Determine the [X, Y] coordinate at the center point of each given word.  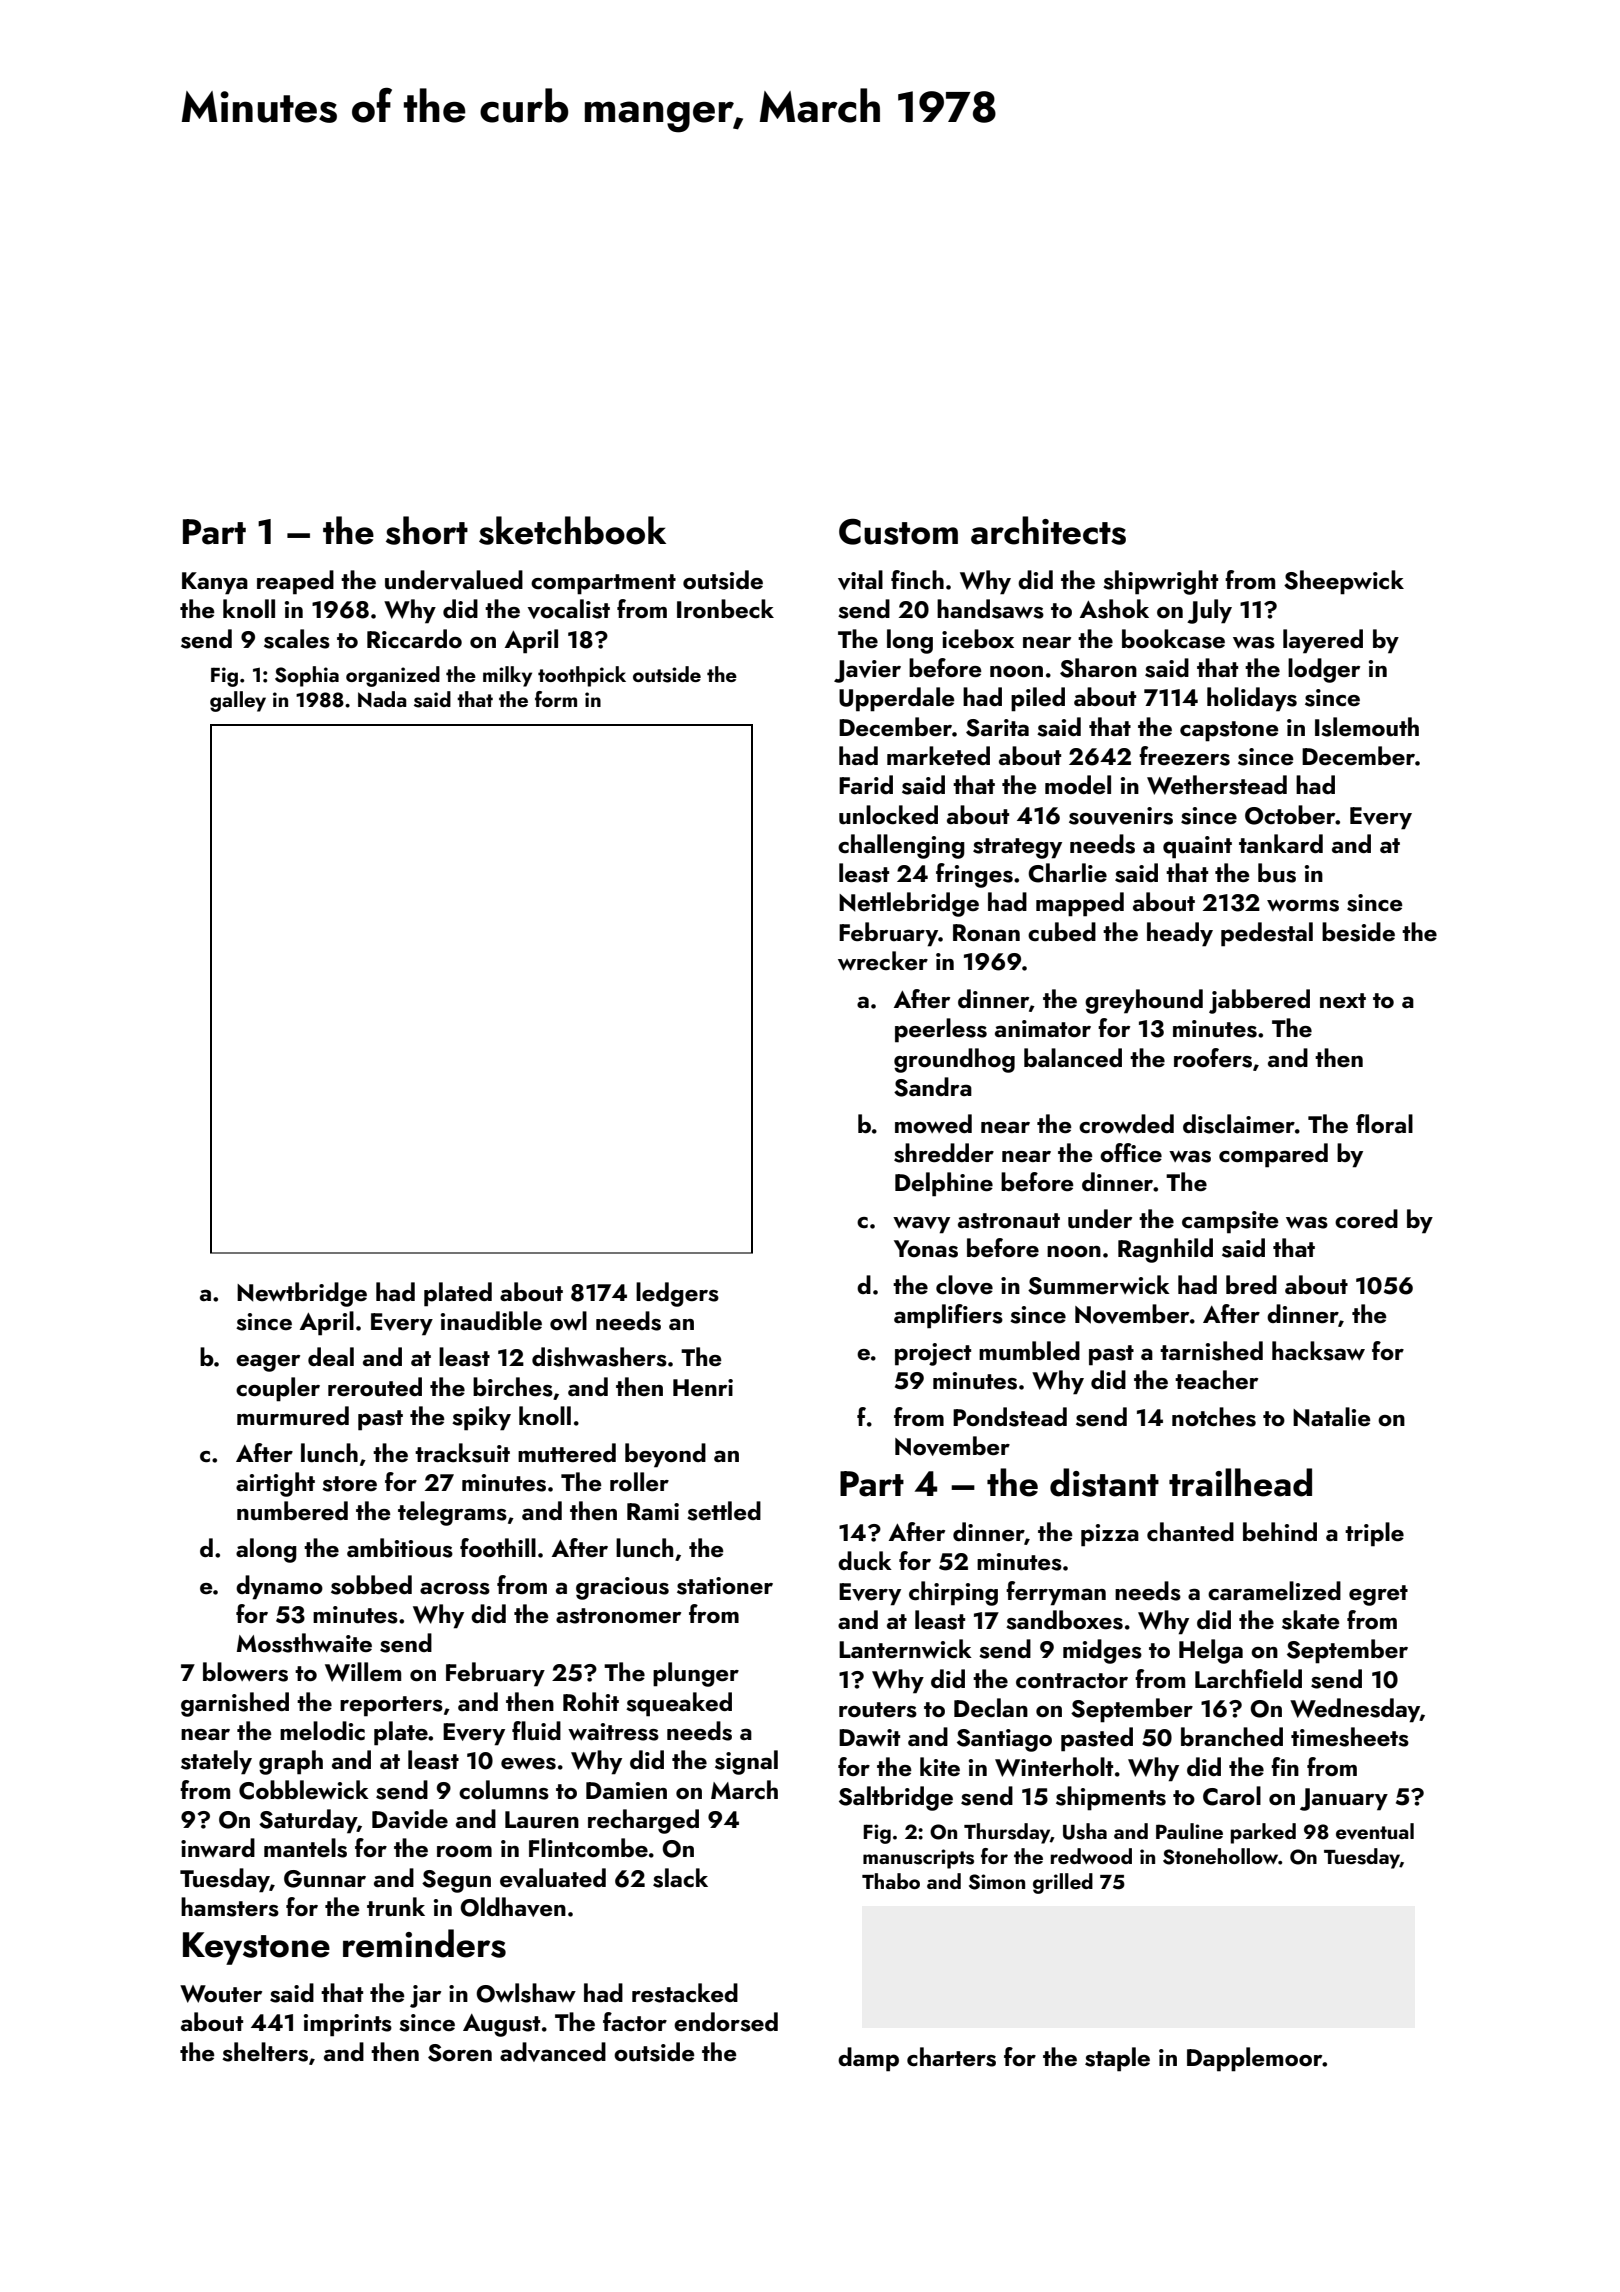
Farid [866, 784]
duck [865, 1561]
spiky [481, 1418]
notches [1214, 1417]
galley [238, 701]
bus [1277, 873]
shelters [265, 2052]
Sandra [933, 1087]
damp [868, 2059]
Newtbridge [302, 1294]
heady [1180, 934]
